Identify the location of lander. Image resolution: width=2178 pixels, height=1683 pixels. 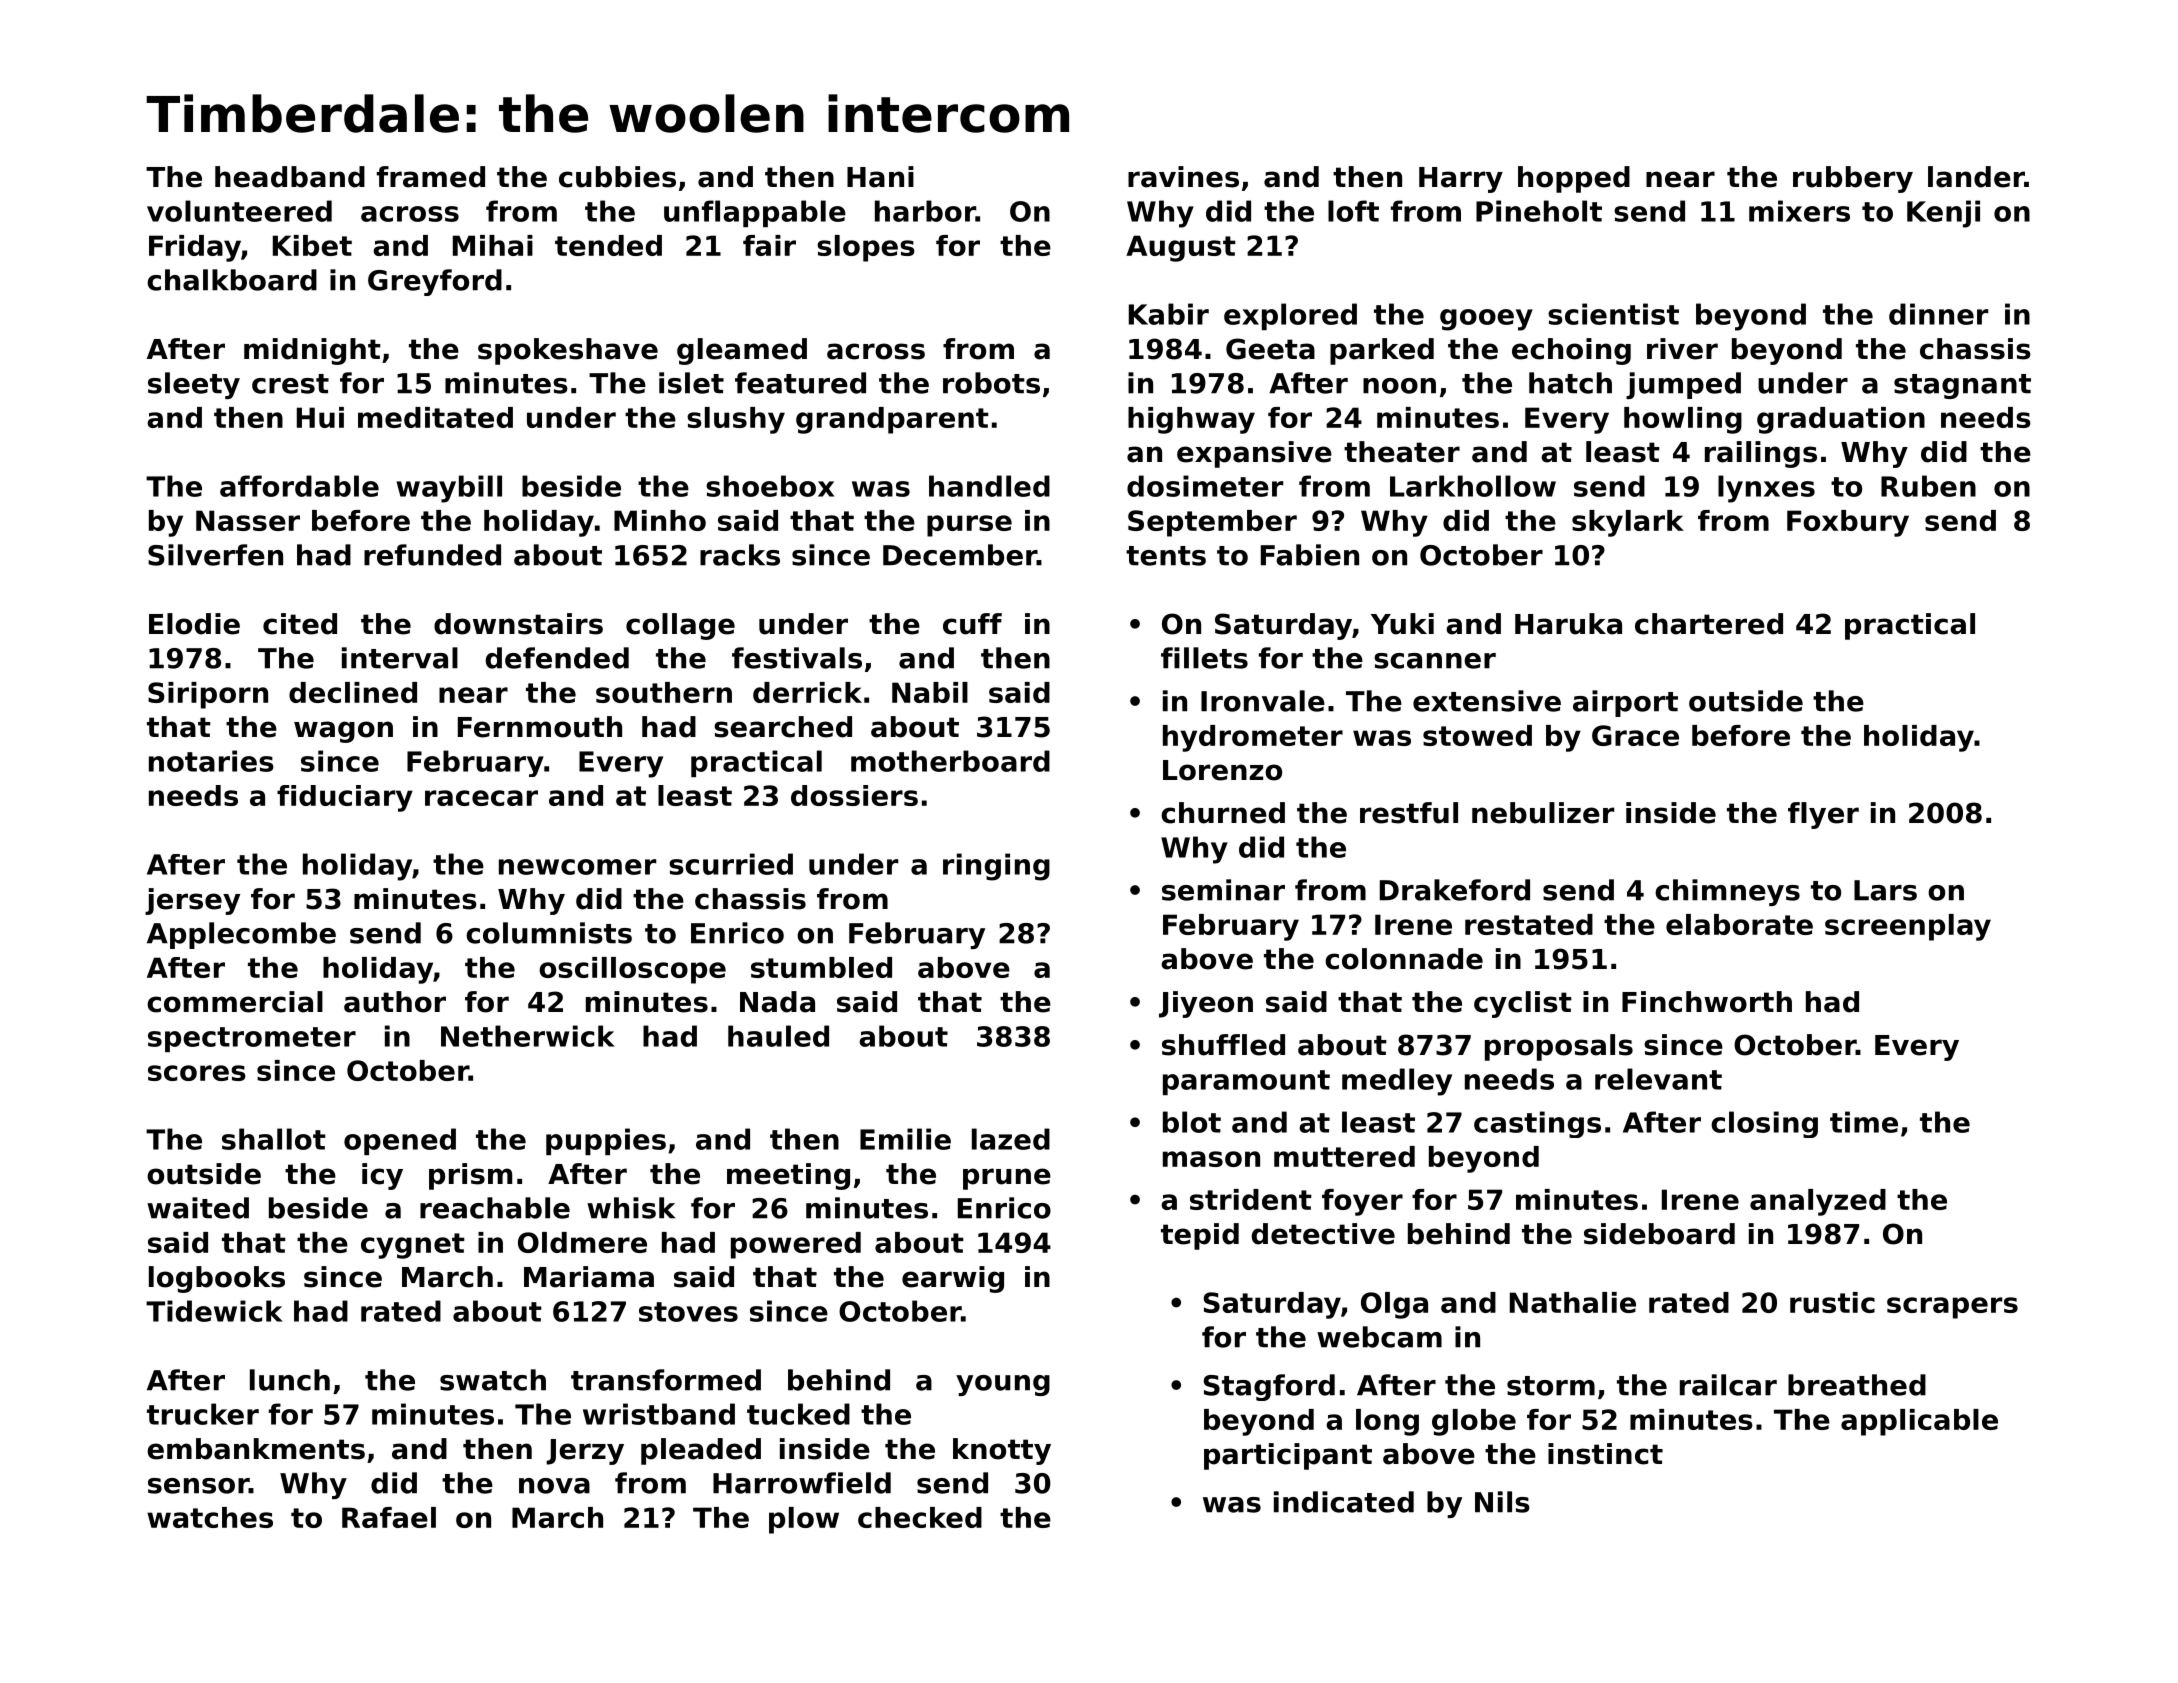
(1976, 177).
